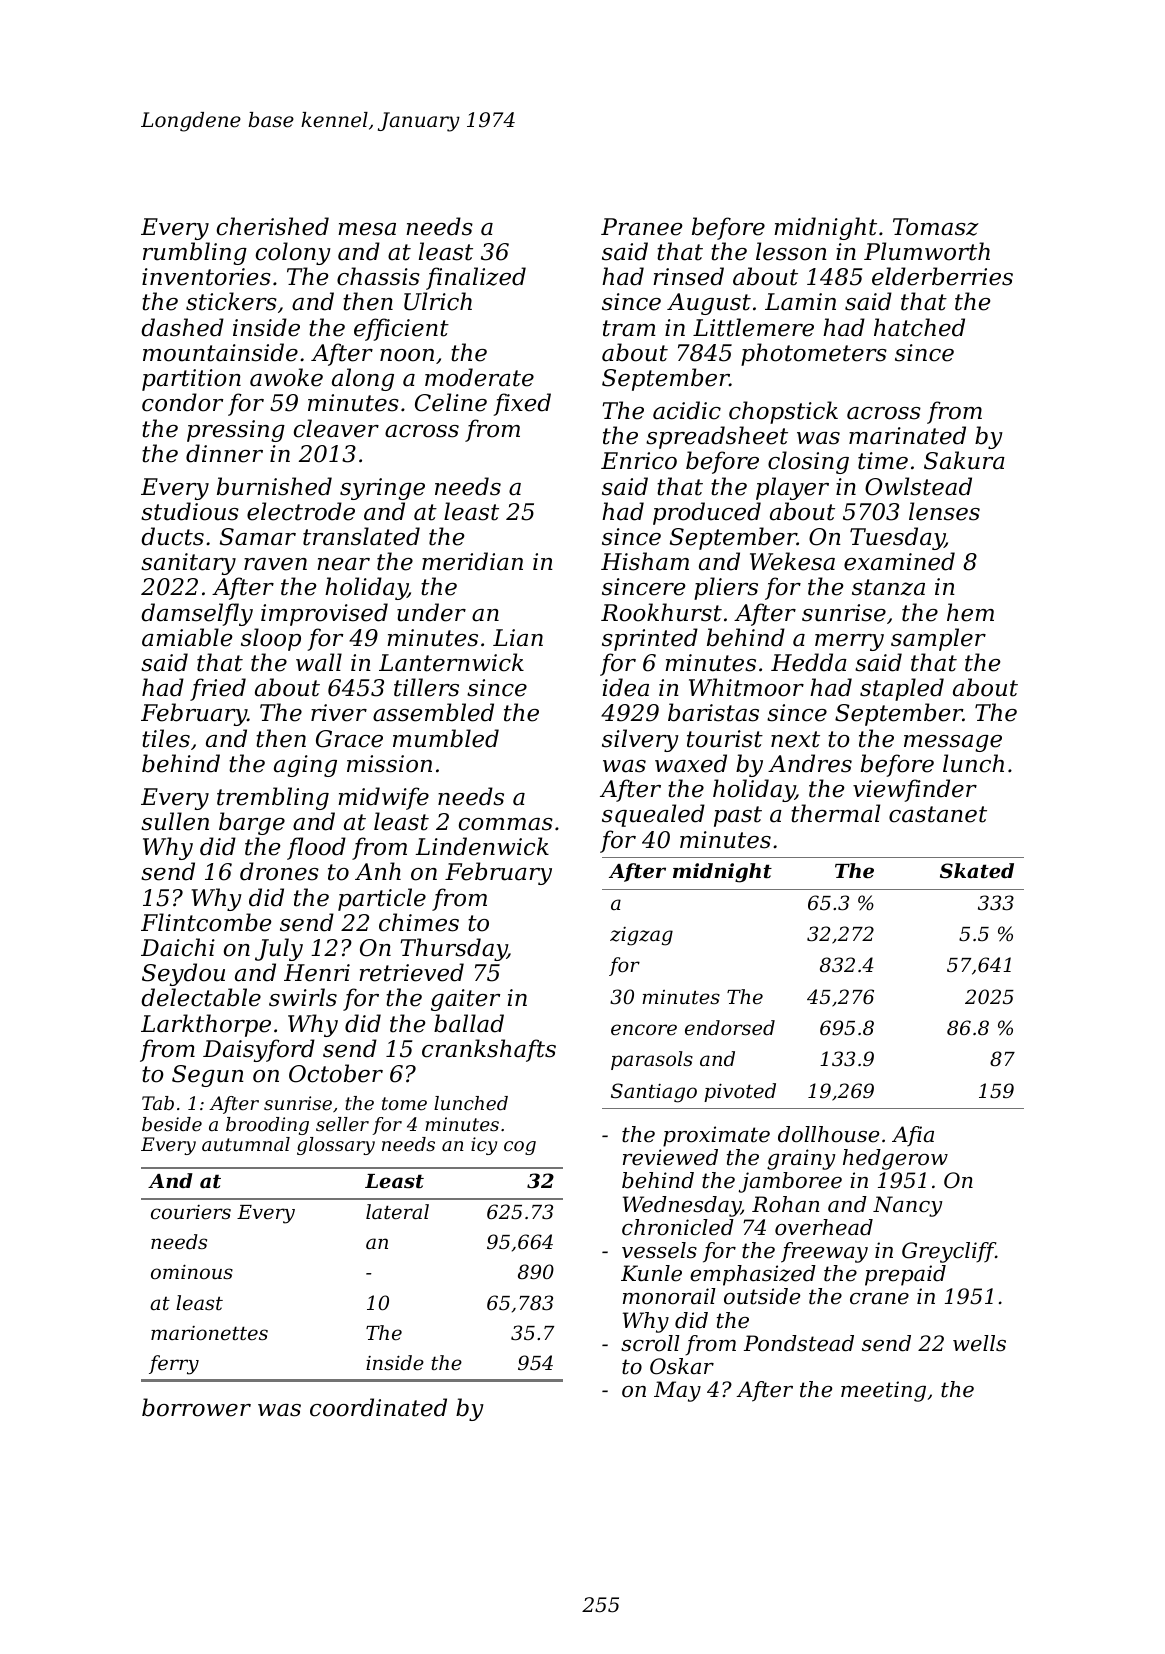 The image size is (1165, 1654). What do you see at coordinates (201, 997) in the image?
I see `delectable` at bounding box center [201, 997].
